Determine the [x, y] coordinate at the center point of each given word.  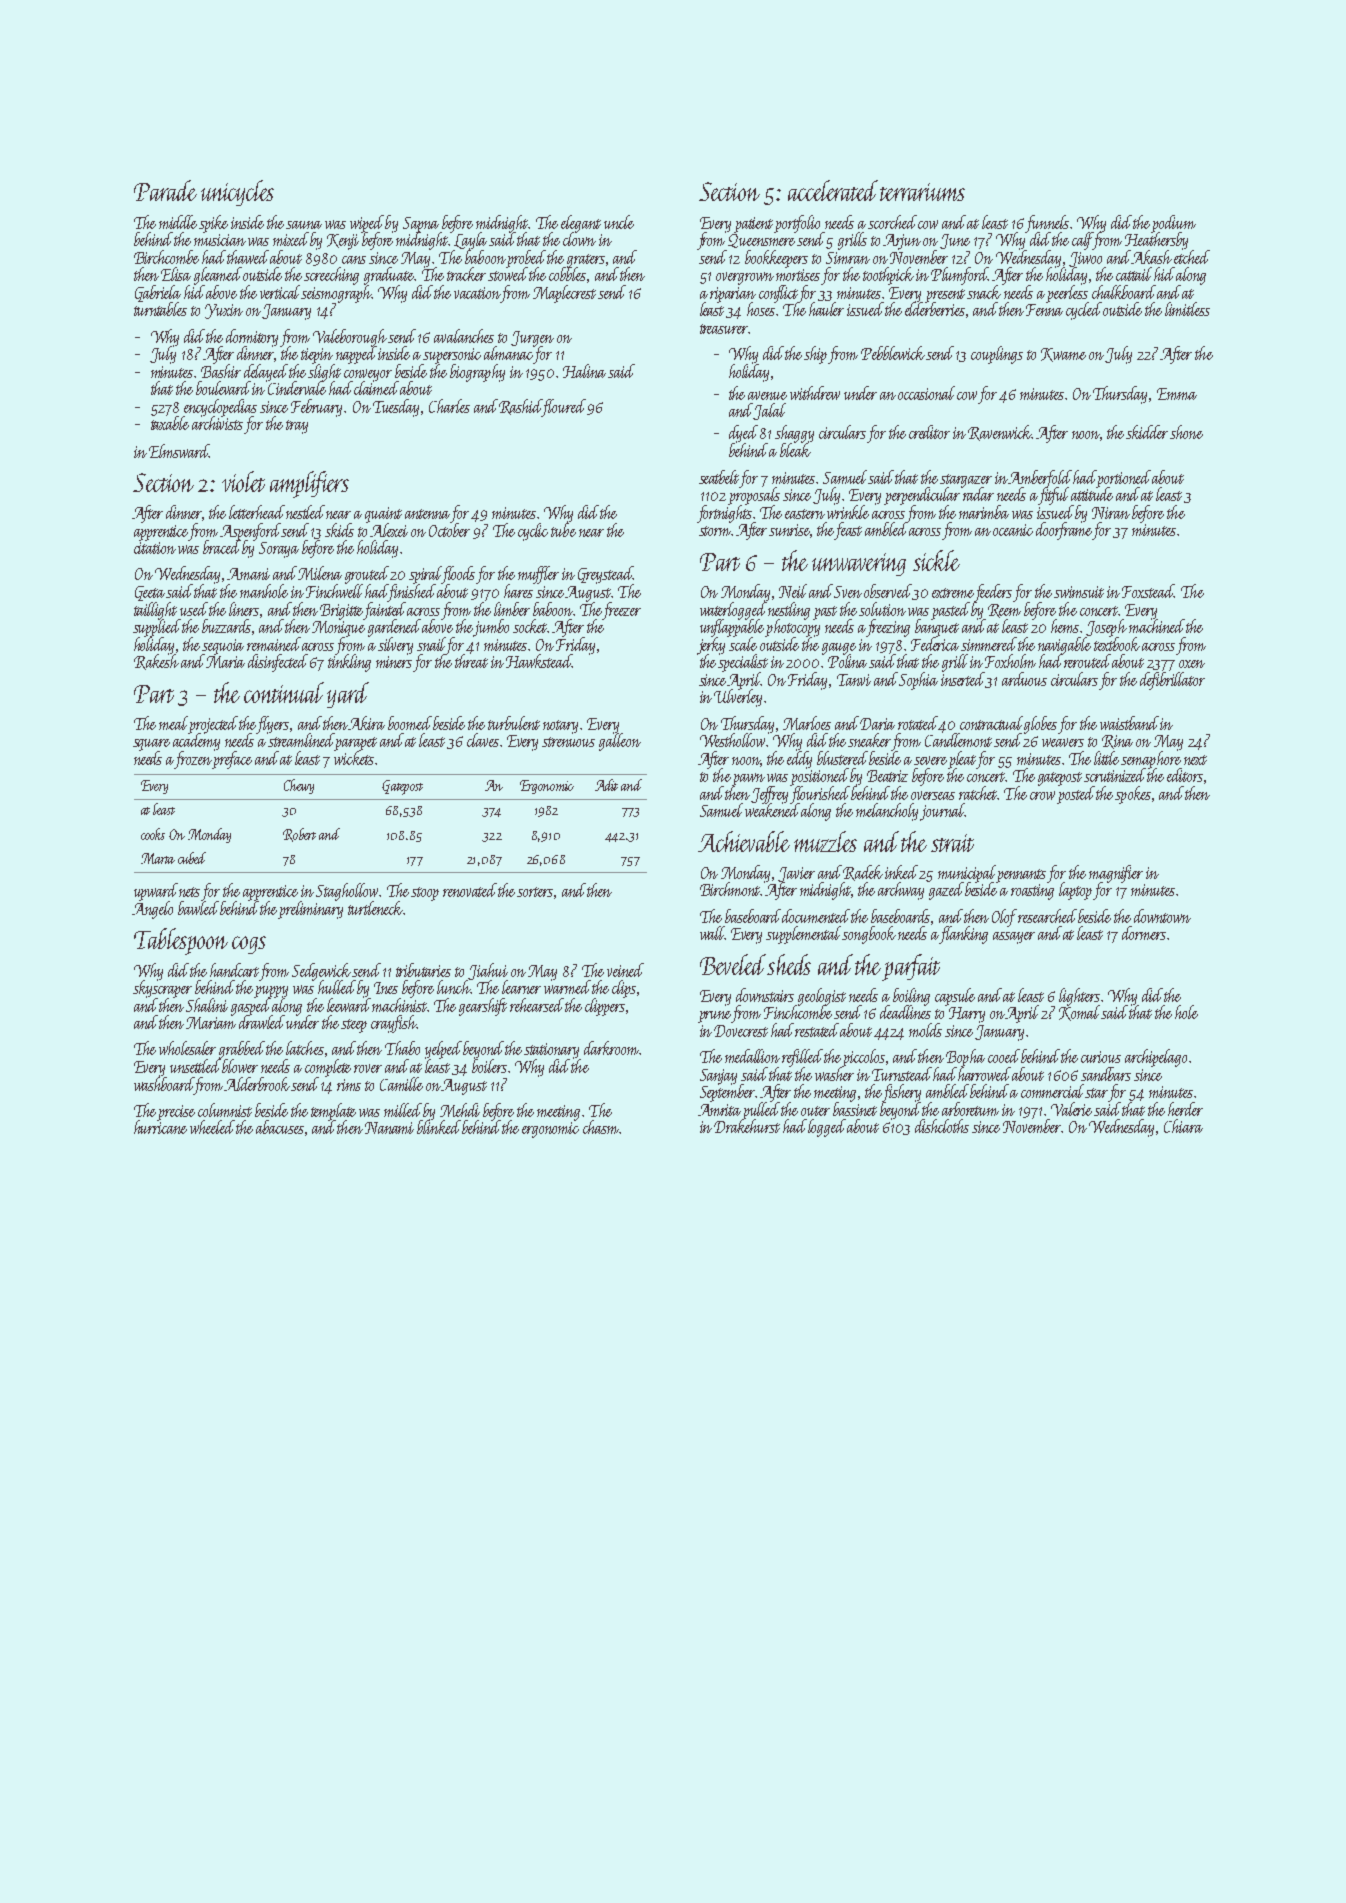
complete [328, 1068]
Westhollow [732, 740]
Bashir [221, 371]
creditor [929, 432]
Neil [793, 591]
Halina [584, 371]
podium [1173, 224]
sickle [936, 560]
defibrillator [1172, 681]
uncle [619, 222]
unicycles [237, 193]
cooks [153, 834]
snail [431, 644]
